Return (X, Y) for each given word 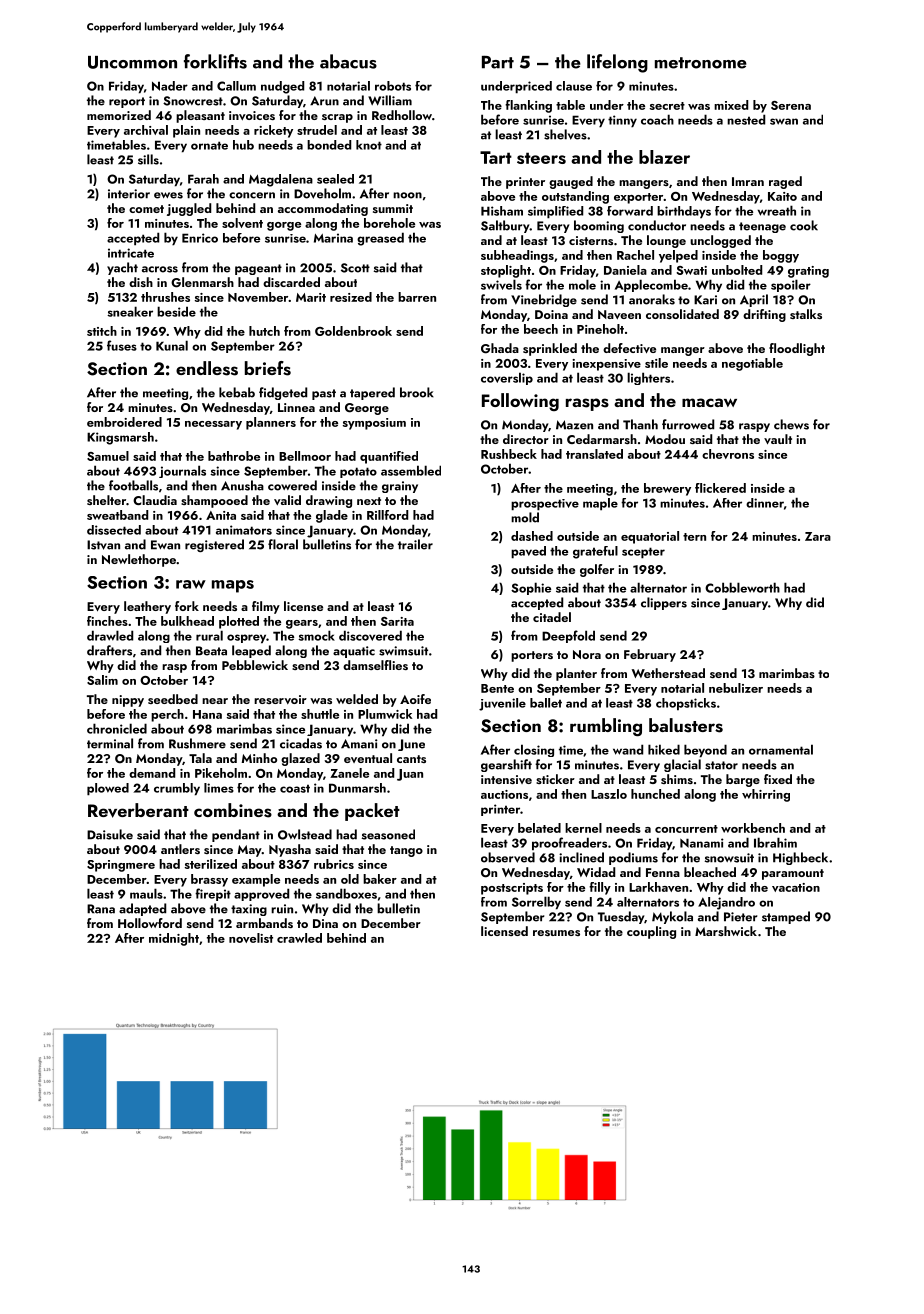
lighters (648, 378)
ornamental (781, 749)
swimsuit (403, 651)
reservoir (280, 699)
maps (233, 586)
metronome (701, 63)
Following (520, 402)
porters (532, 656)
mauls (146, 893)
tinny (622, 121)
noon (407, 195)
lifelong (617, 63)
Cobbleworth (742, 587)
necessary (213, 425)
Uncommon (132, 62)
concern (252, 195)
